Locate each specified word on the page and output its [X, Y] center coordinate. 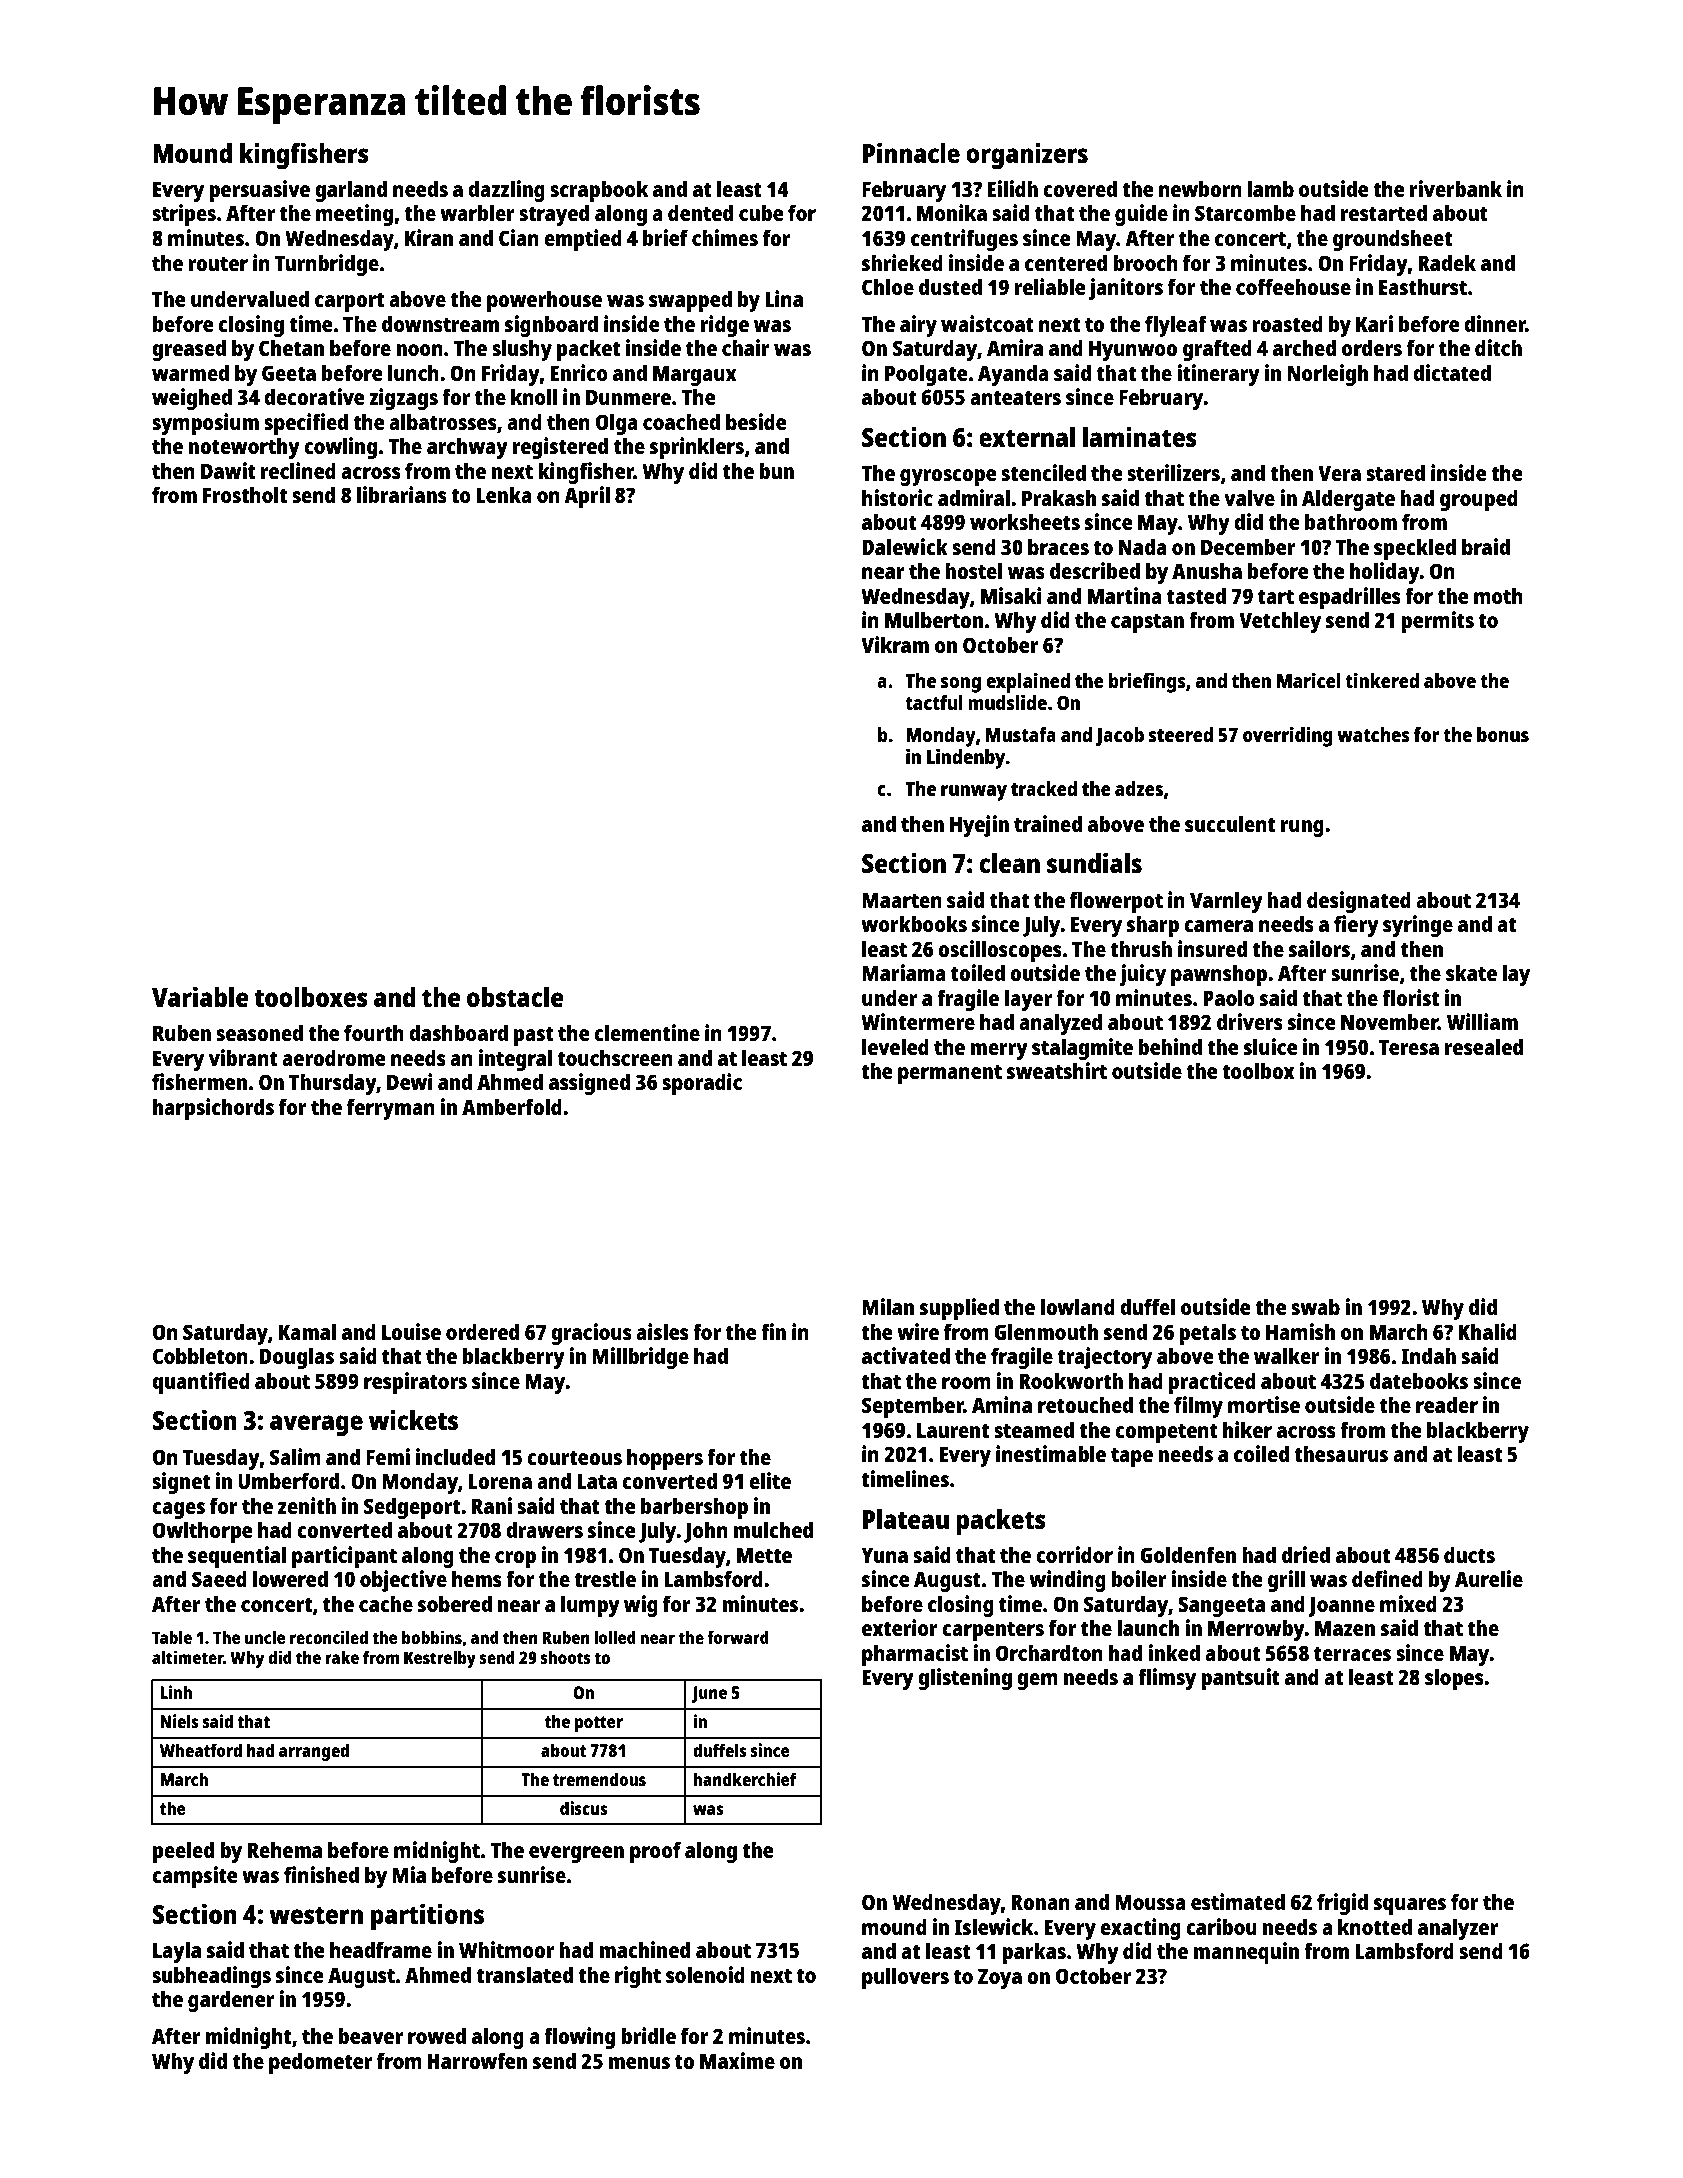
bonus [1503, 734]
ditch [1498, 347]
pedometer [320, 2063]
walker [1287, 1355]
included [455, 1456]
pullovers [905, 1978]
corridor [1074, 1554]
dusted [950, 286]
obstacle [515, 997]
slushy [522, 350]
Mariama [904, 972]
